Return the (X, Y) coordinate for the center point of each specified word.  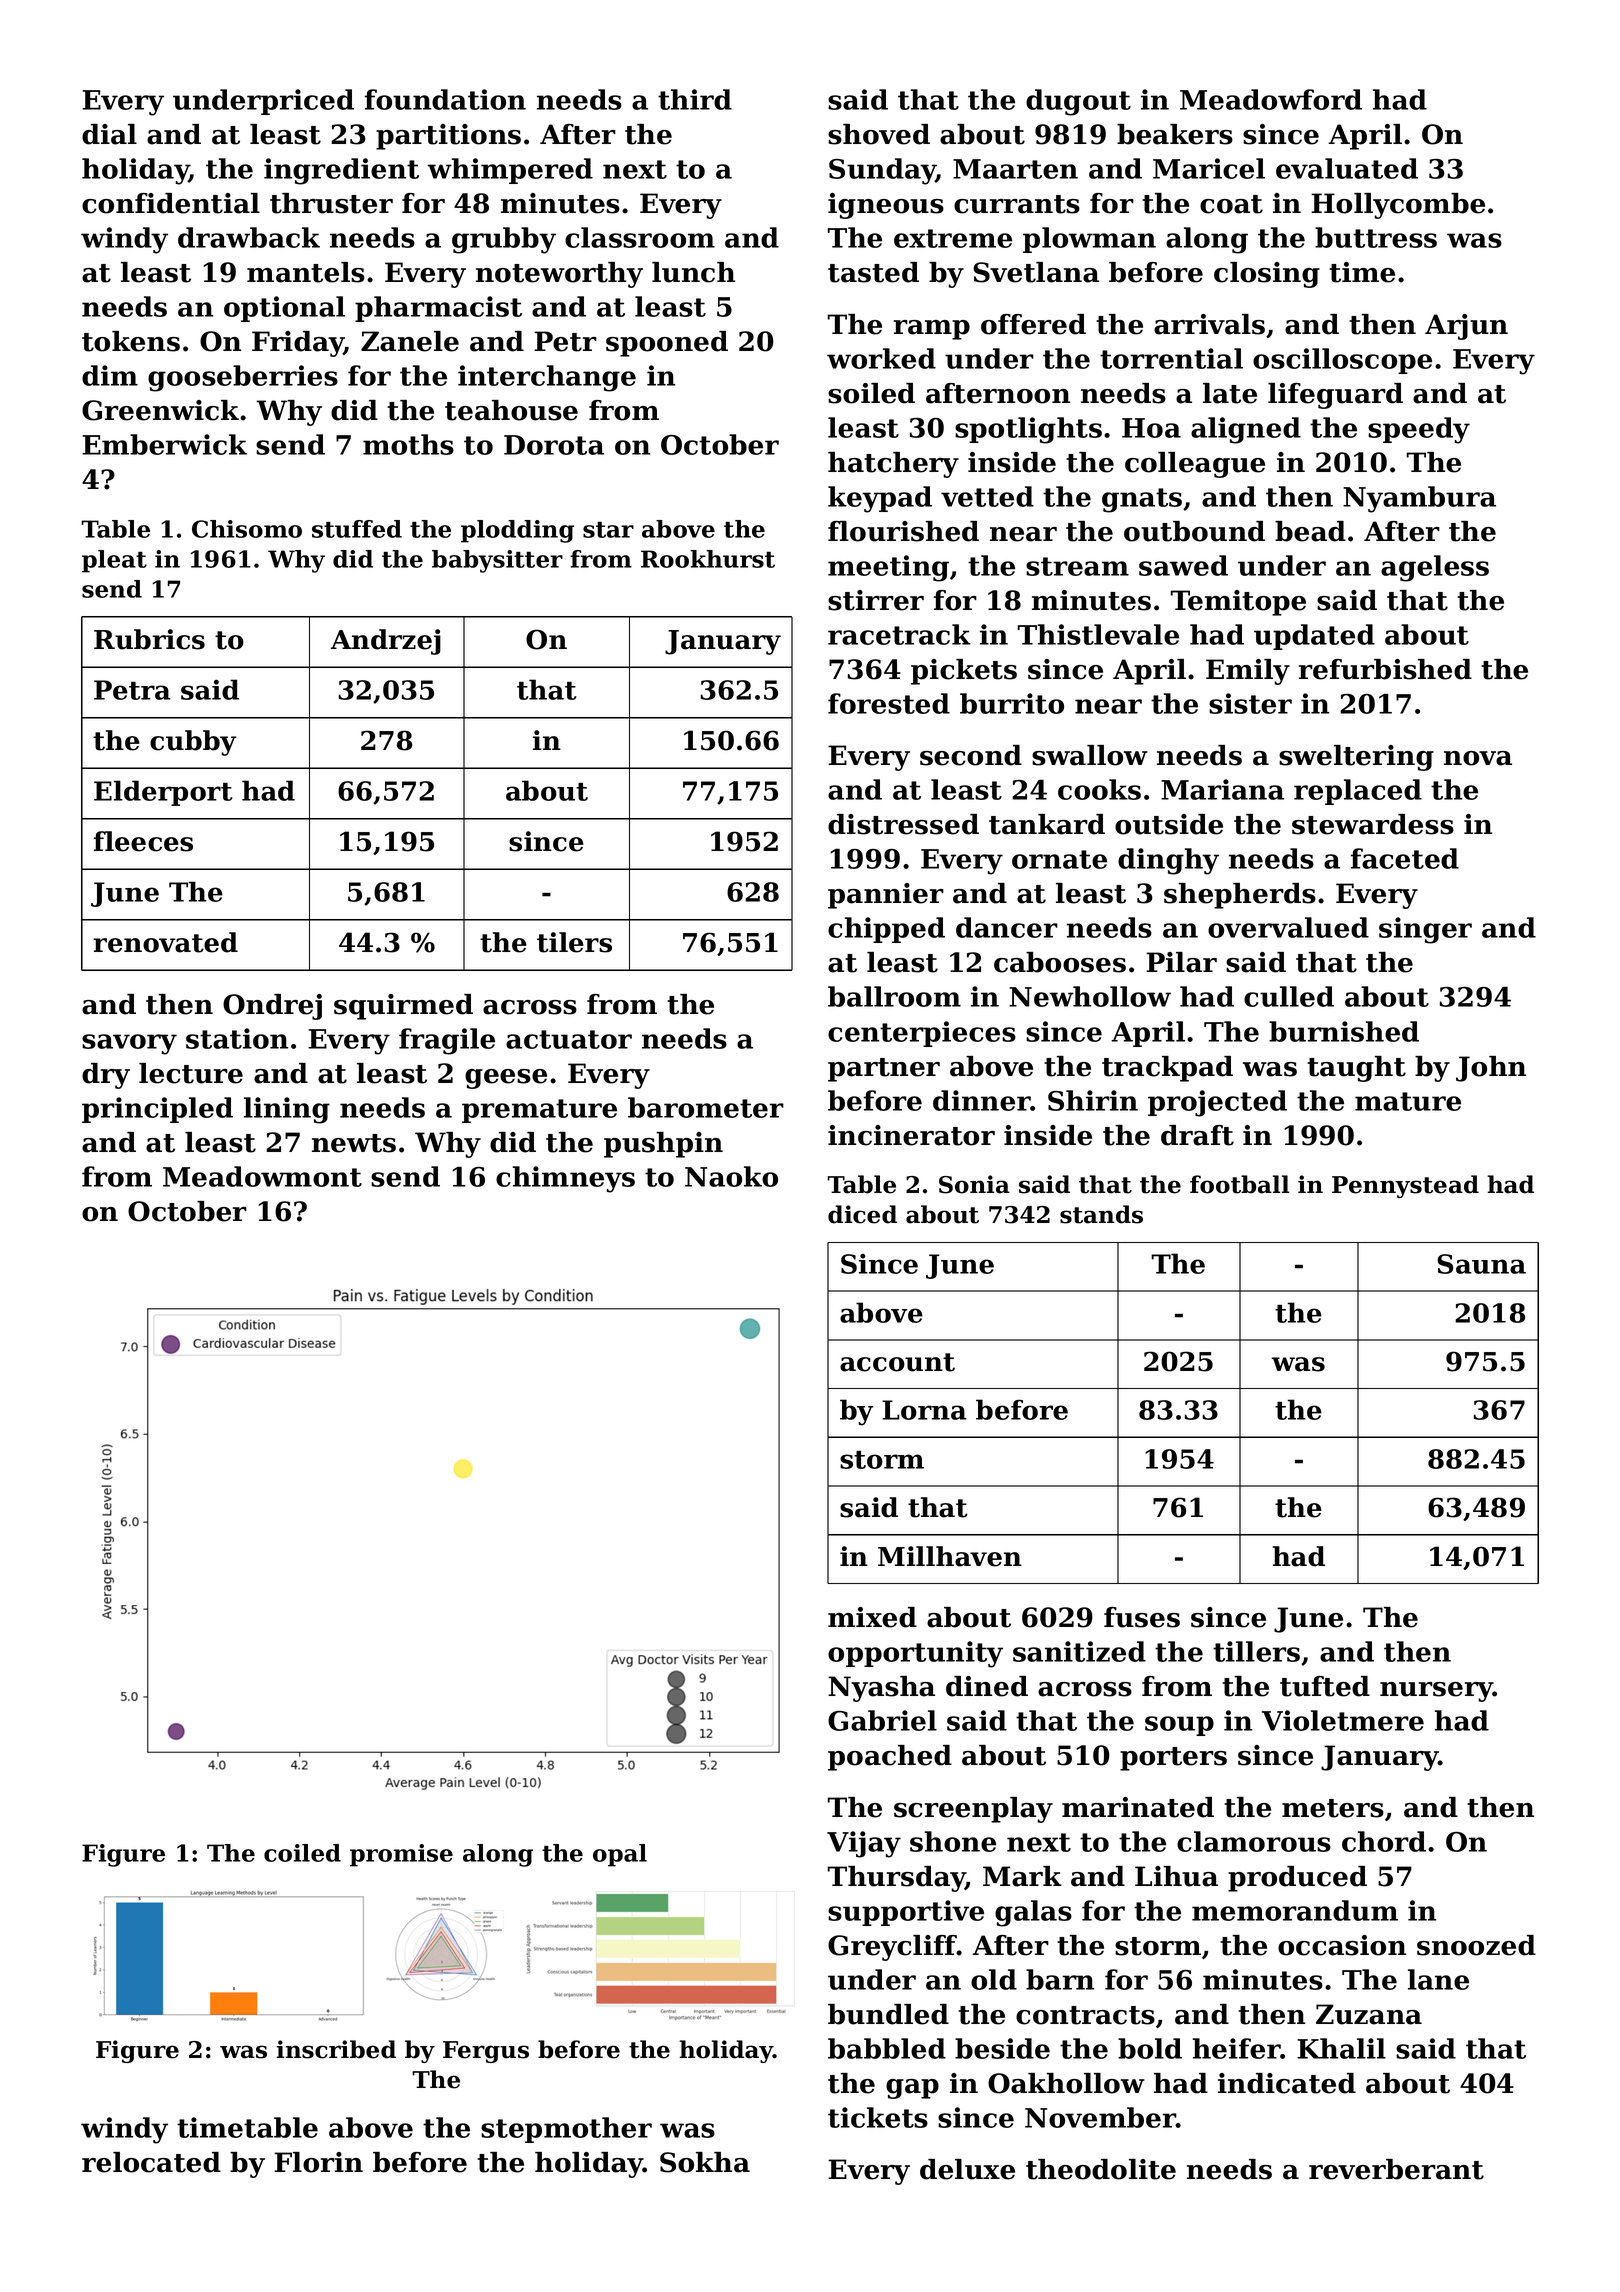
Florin (318, 2162)
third (695, 99)
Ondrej (272, 1007)
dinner (982, 1100)
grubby (504, 240)
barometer (706, 1107)
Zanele (410, 341)
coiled (302, 1853)
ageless (1435, 568)
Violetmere (1343, 1720)
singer (1425, 930)
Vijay (864, 1844)
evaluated (1347, 168)
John (1491, 1069)
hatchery (893, 465)
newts (354, 1143)
